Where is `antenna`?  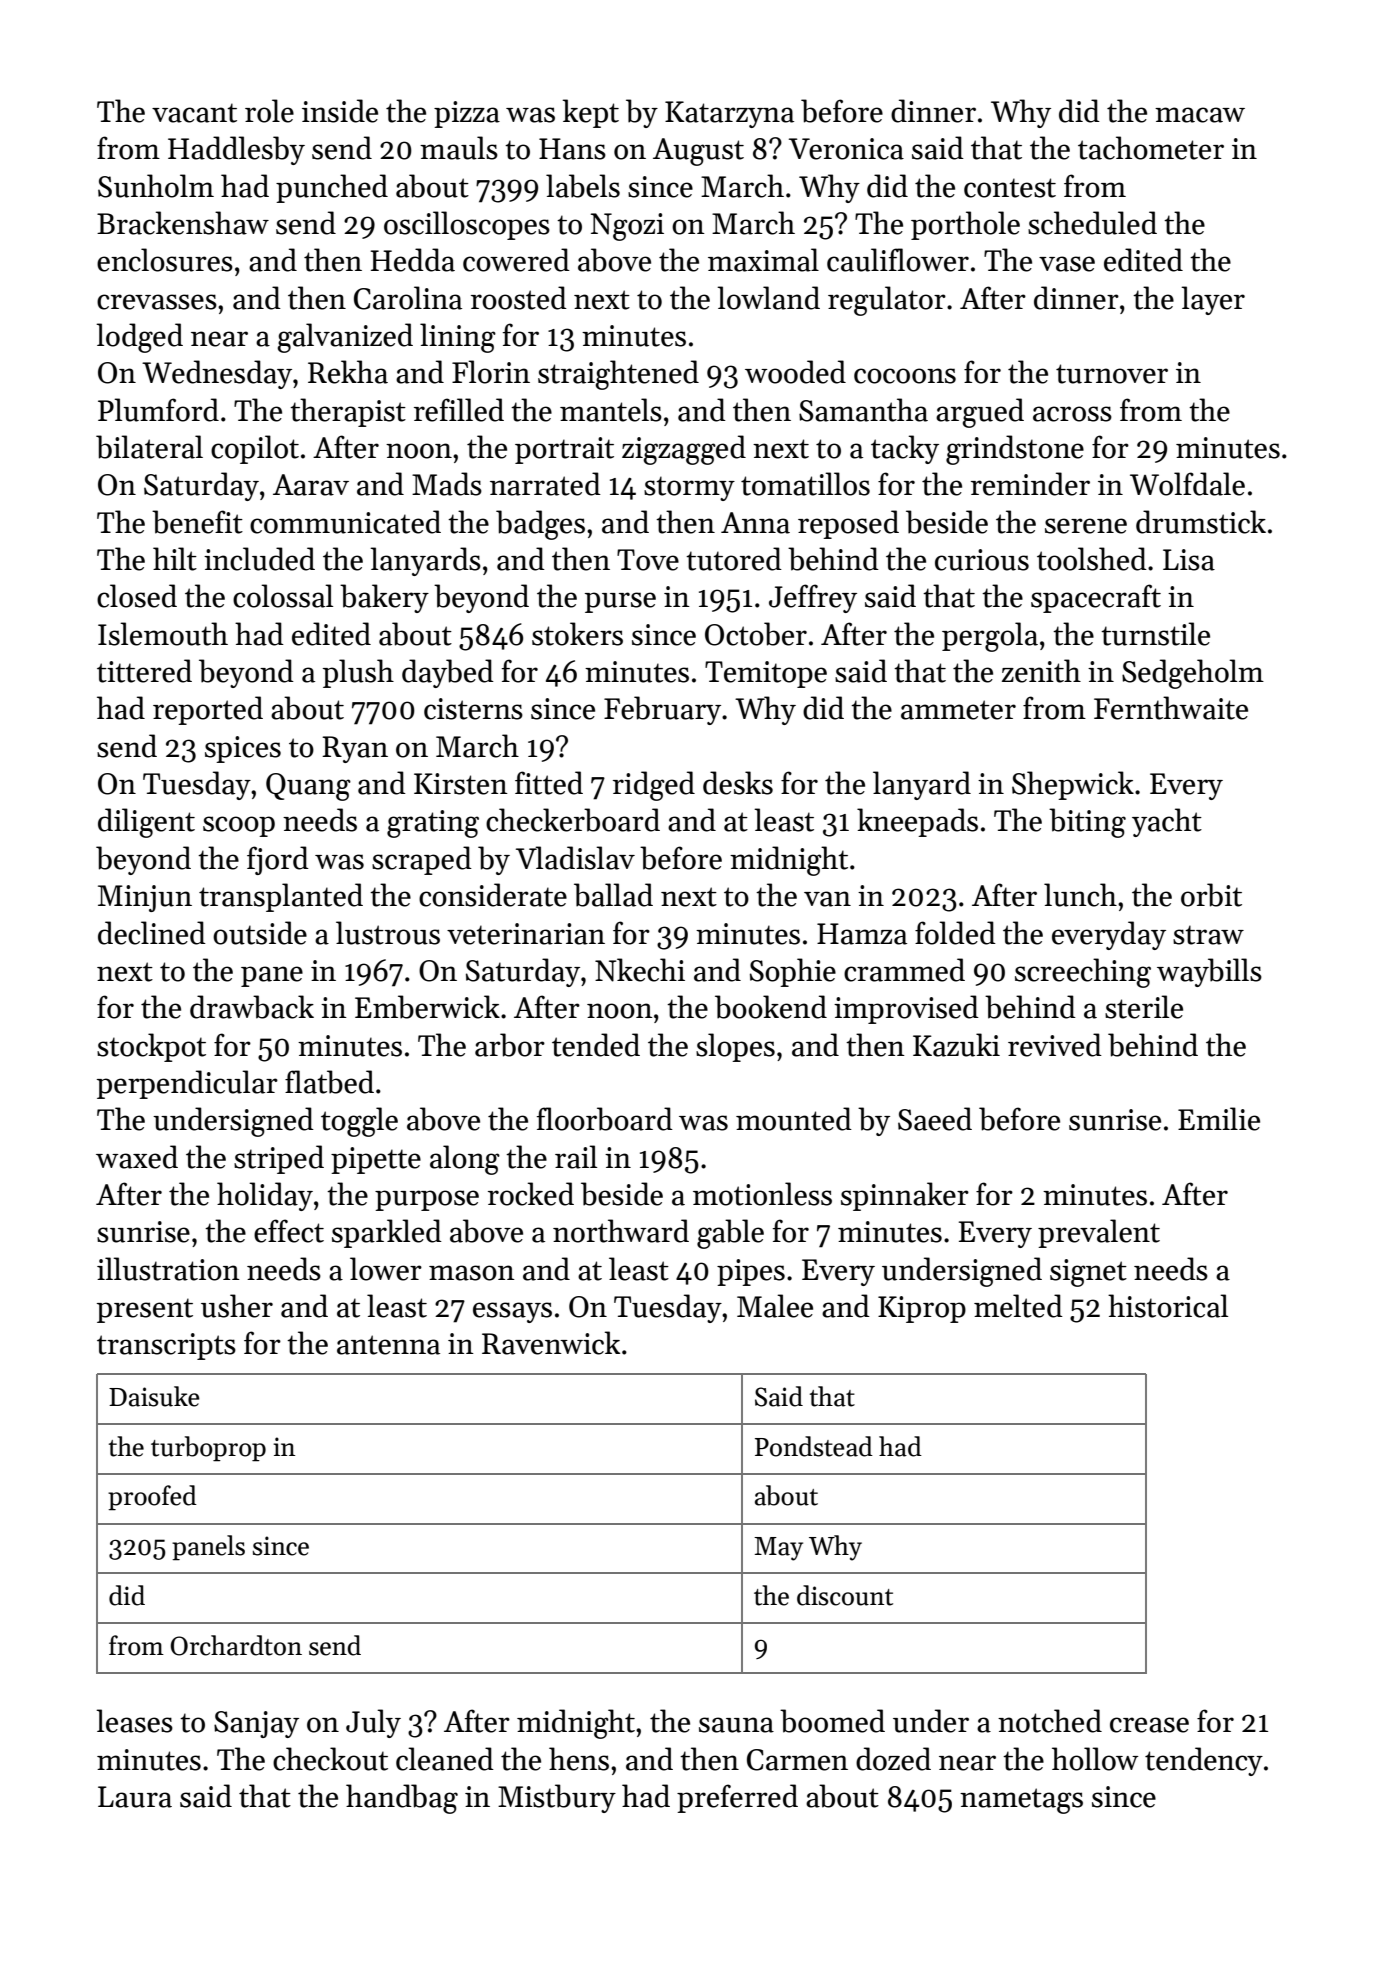
antenna is located at coordinates (388, 1345).
